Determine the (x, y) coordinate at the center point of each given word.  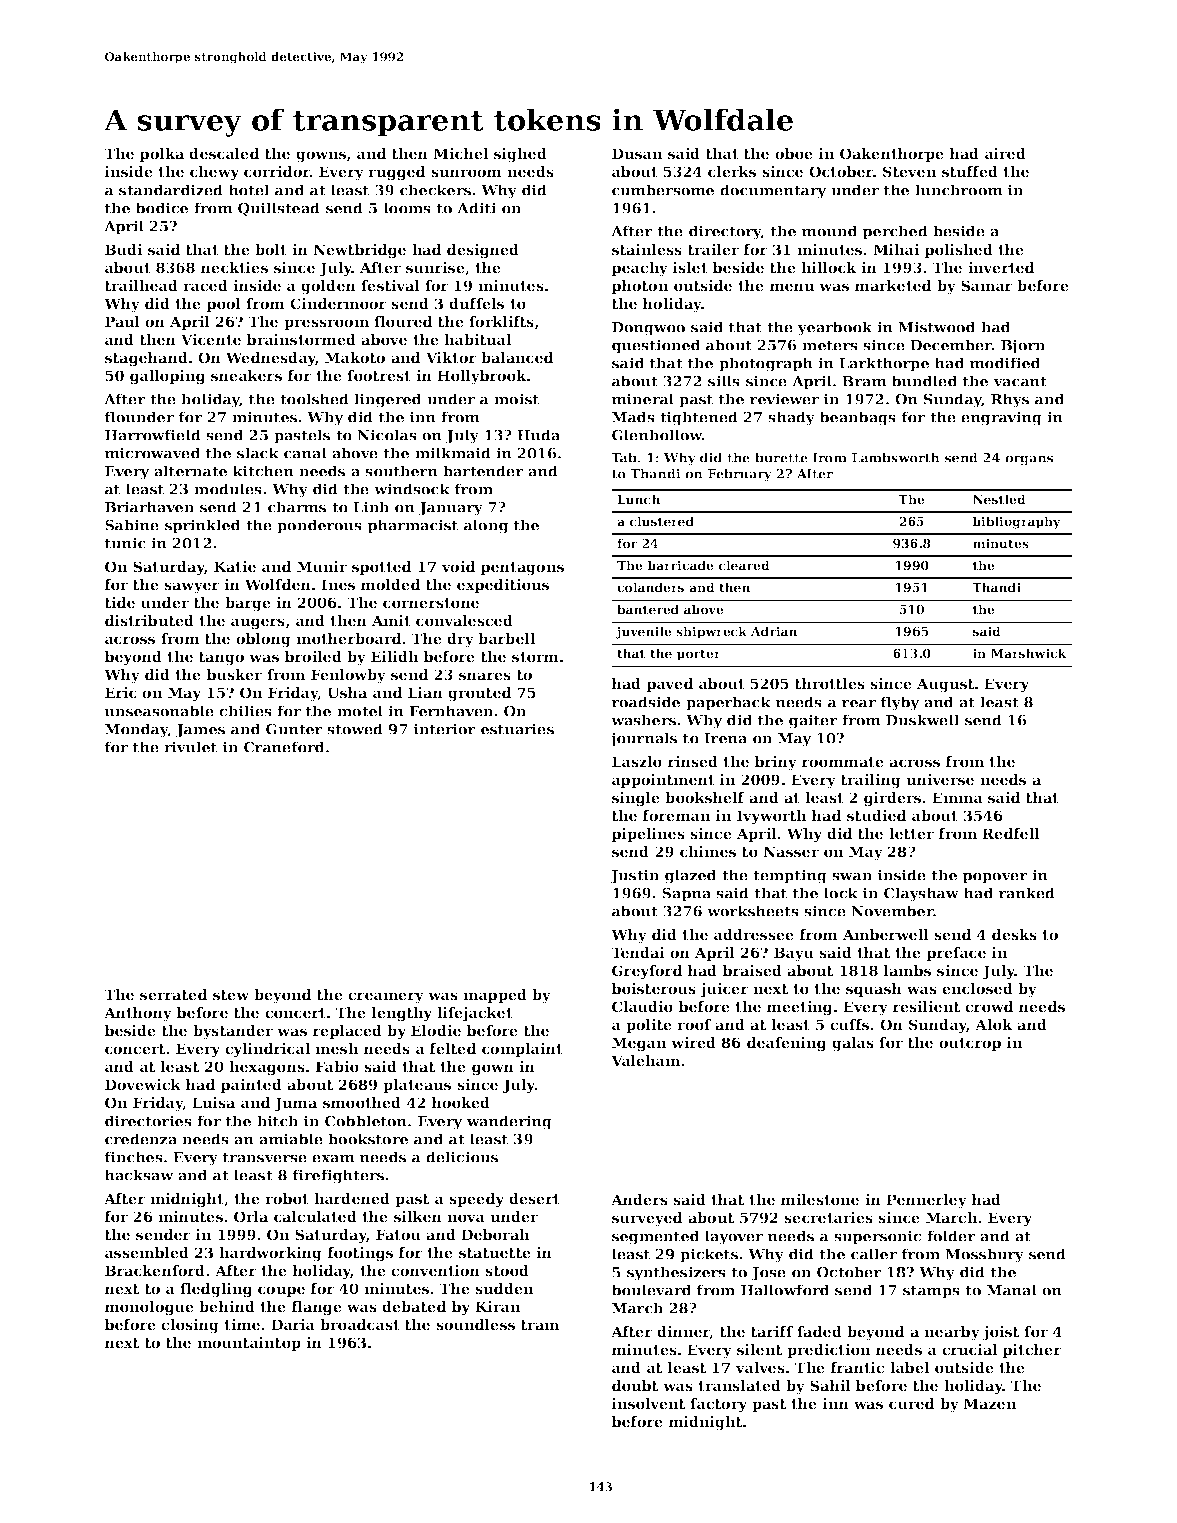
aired (1005, 153)
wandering (509, 1122)
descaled (224, 153)
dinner (683, 1332)
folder (951, 1236)
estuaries (517, 729)
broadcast (360, 1324)
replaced (347, 1032)
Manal (1012, 1290)
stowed (355, 729)
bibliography (1017, 522)
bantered (648, 609)
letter (911, 833)
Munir (322, 566)
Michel (460, 153)
